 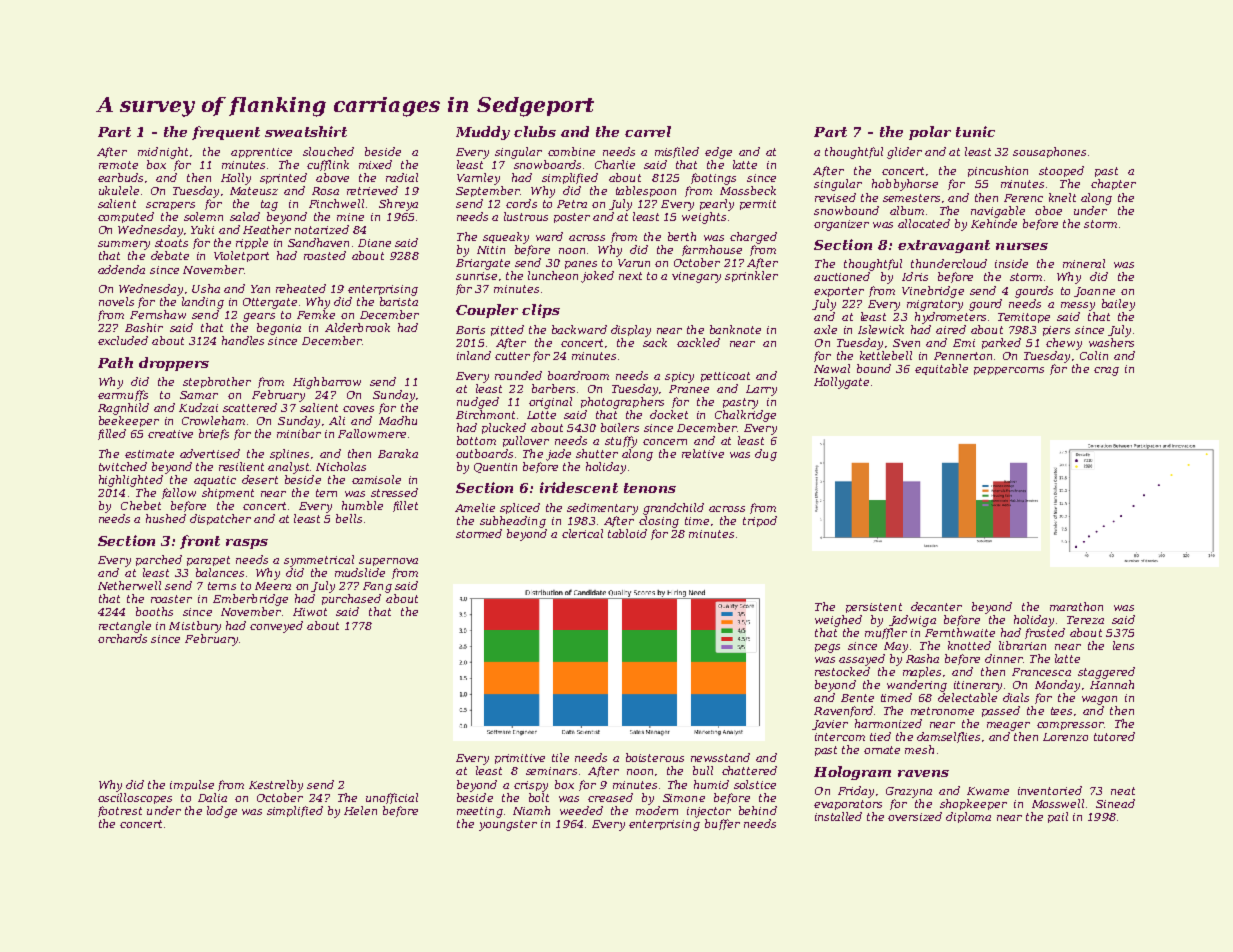 I want to click on marathon, so click(x=1076, y=606).
